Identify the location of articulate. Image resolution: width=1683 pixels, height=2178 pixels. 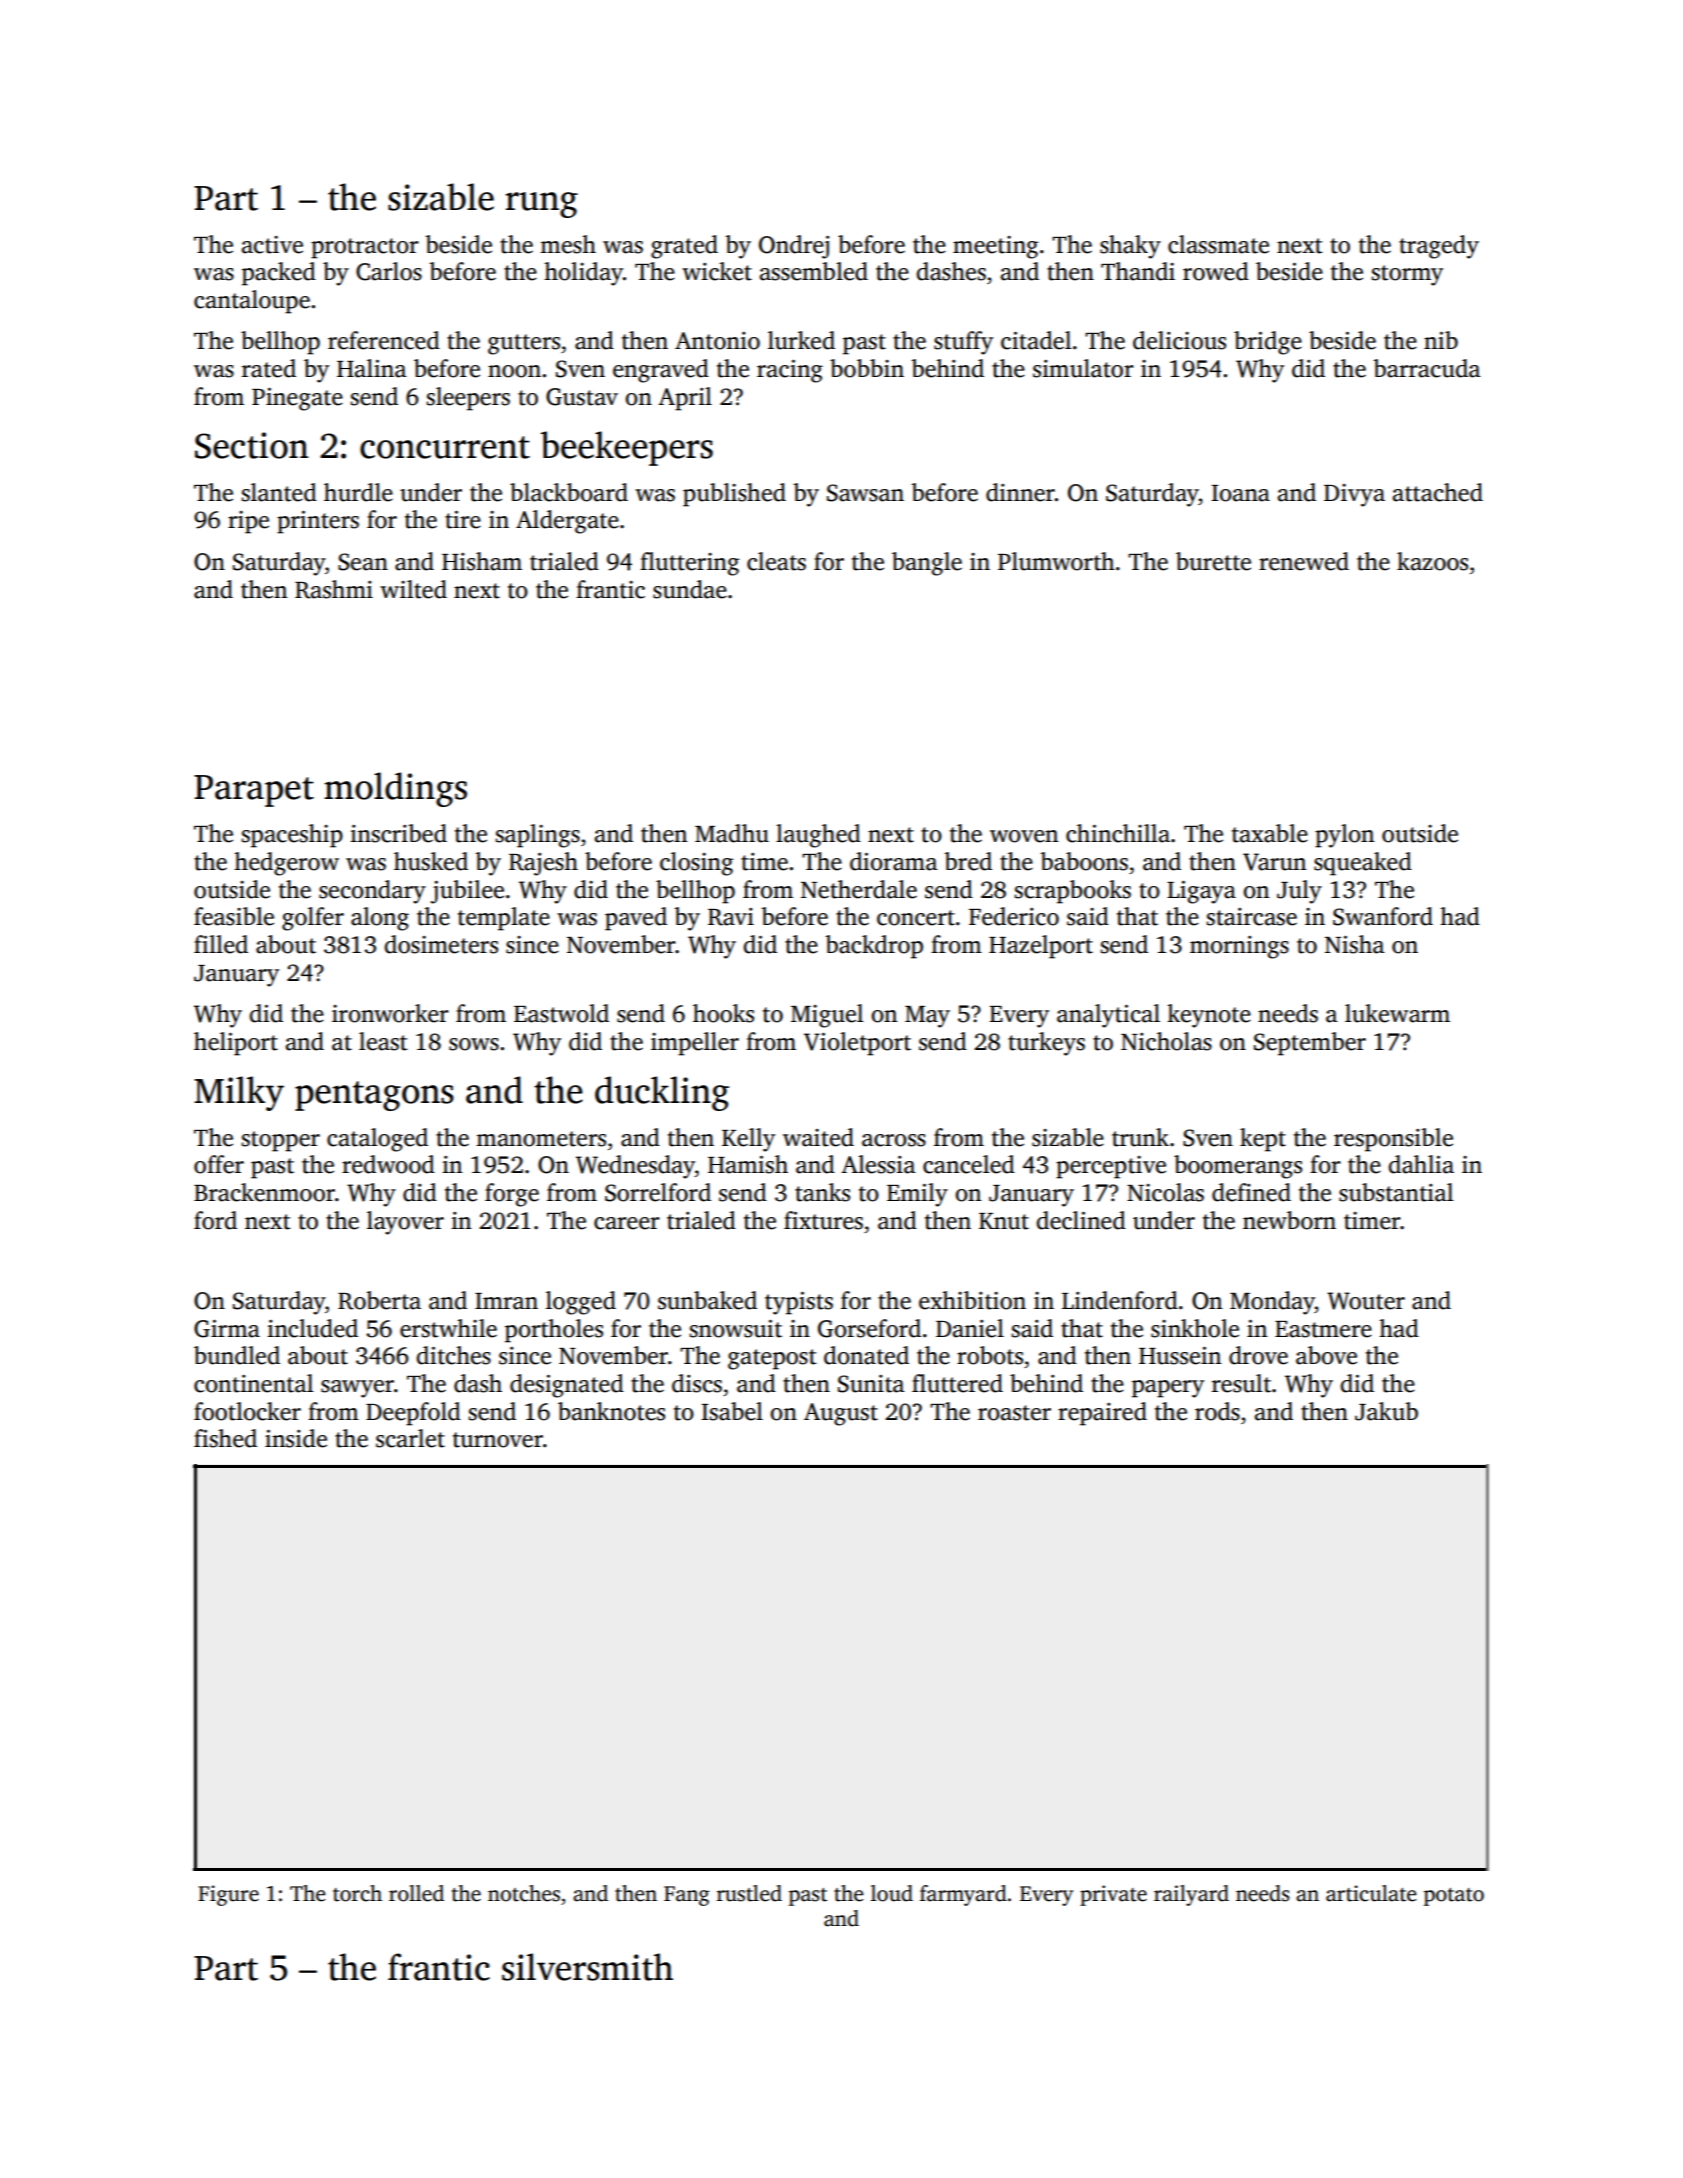
(1371, 1893).
